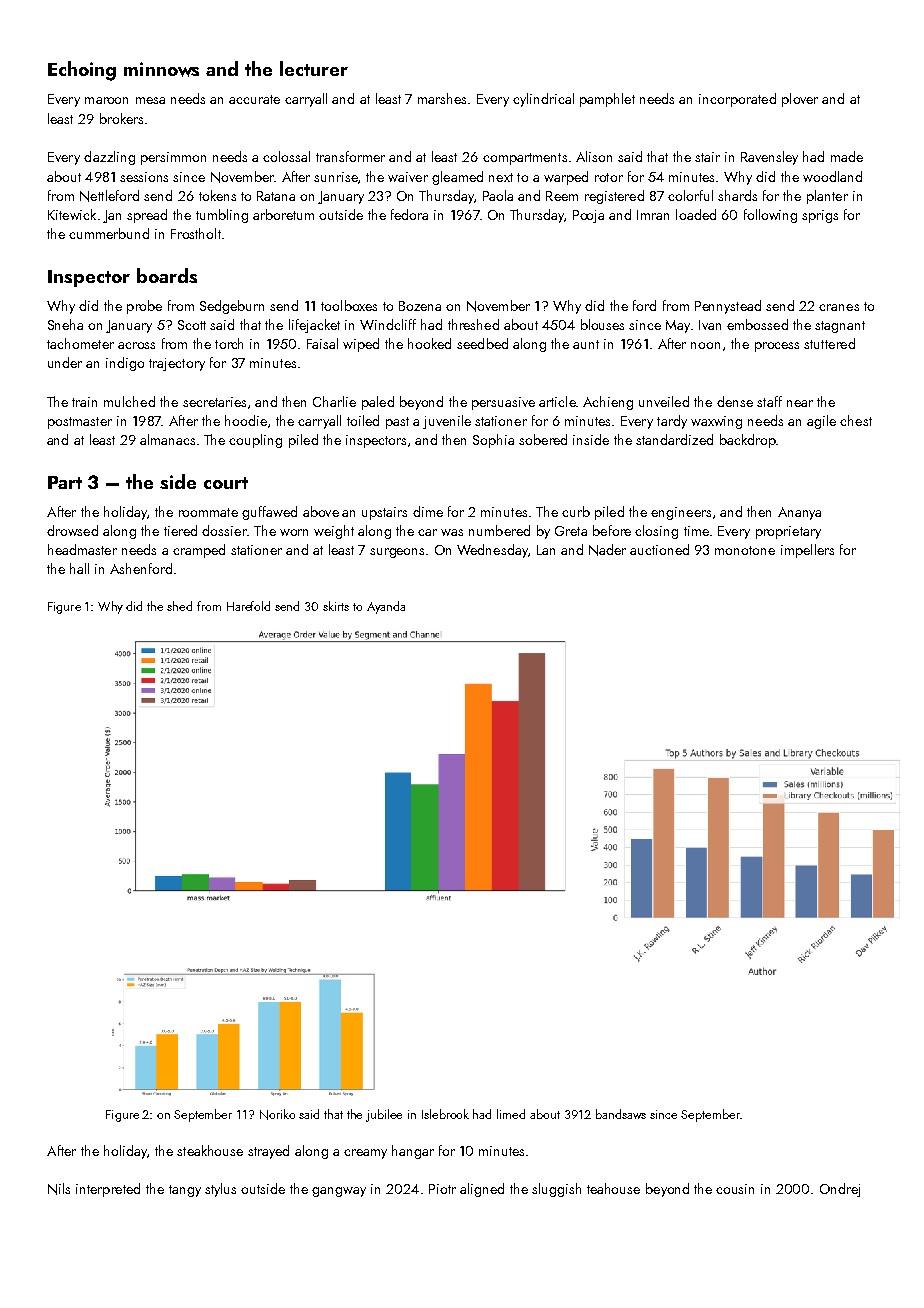 The image size is (924, 1308). What do you see at coordinates (847, 156) in the screenshot?
I see `made` at bounding box center [847, 156].
